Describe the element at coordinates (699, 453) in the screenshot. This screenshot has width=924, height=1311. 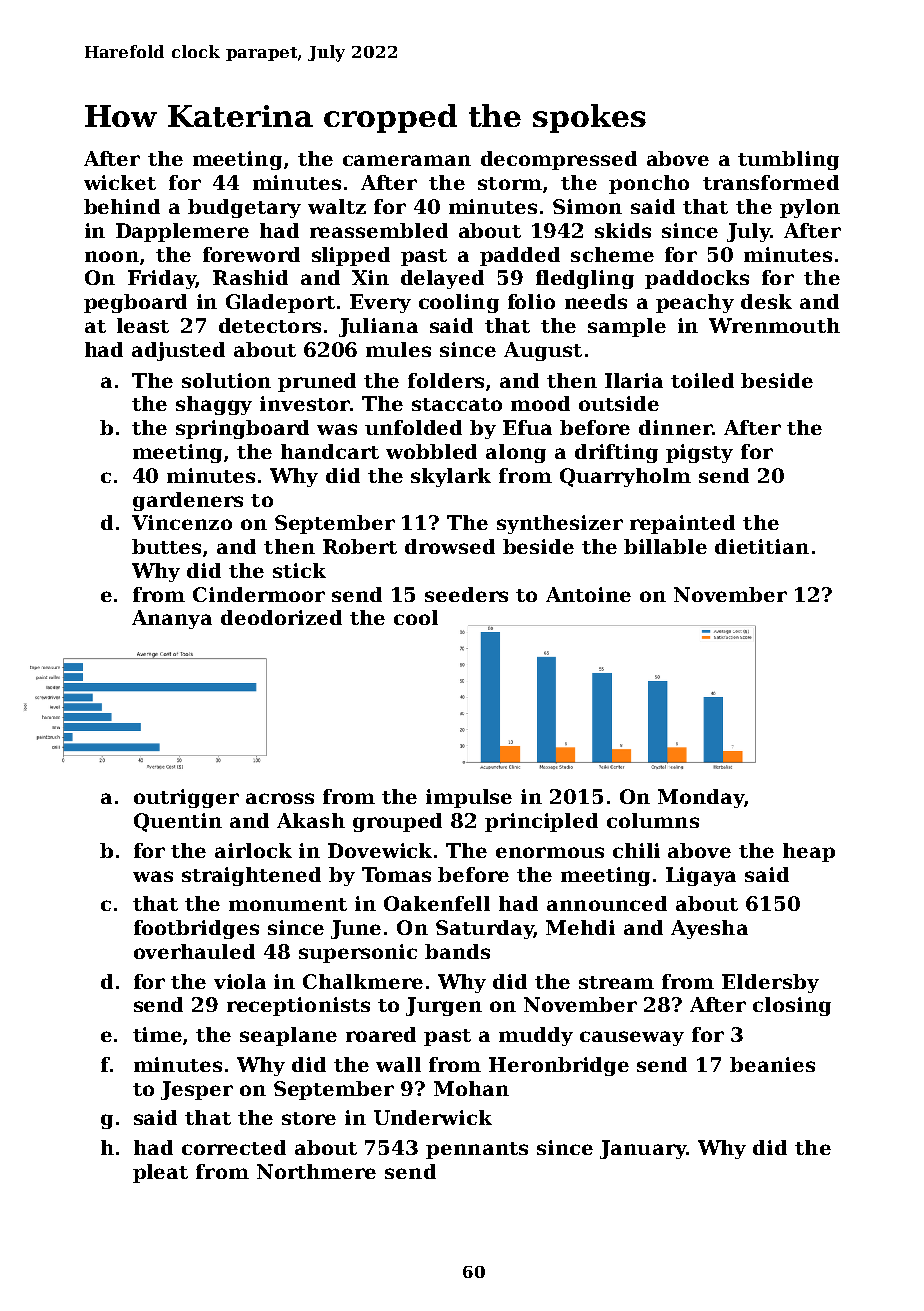
I see `pigsty` at that location.
